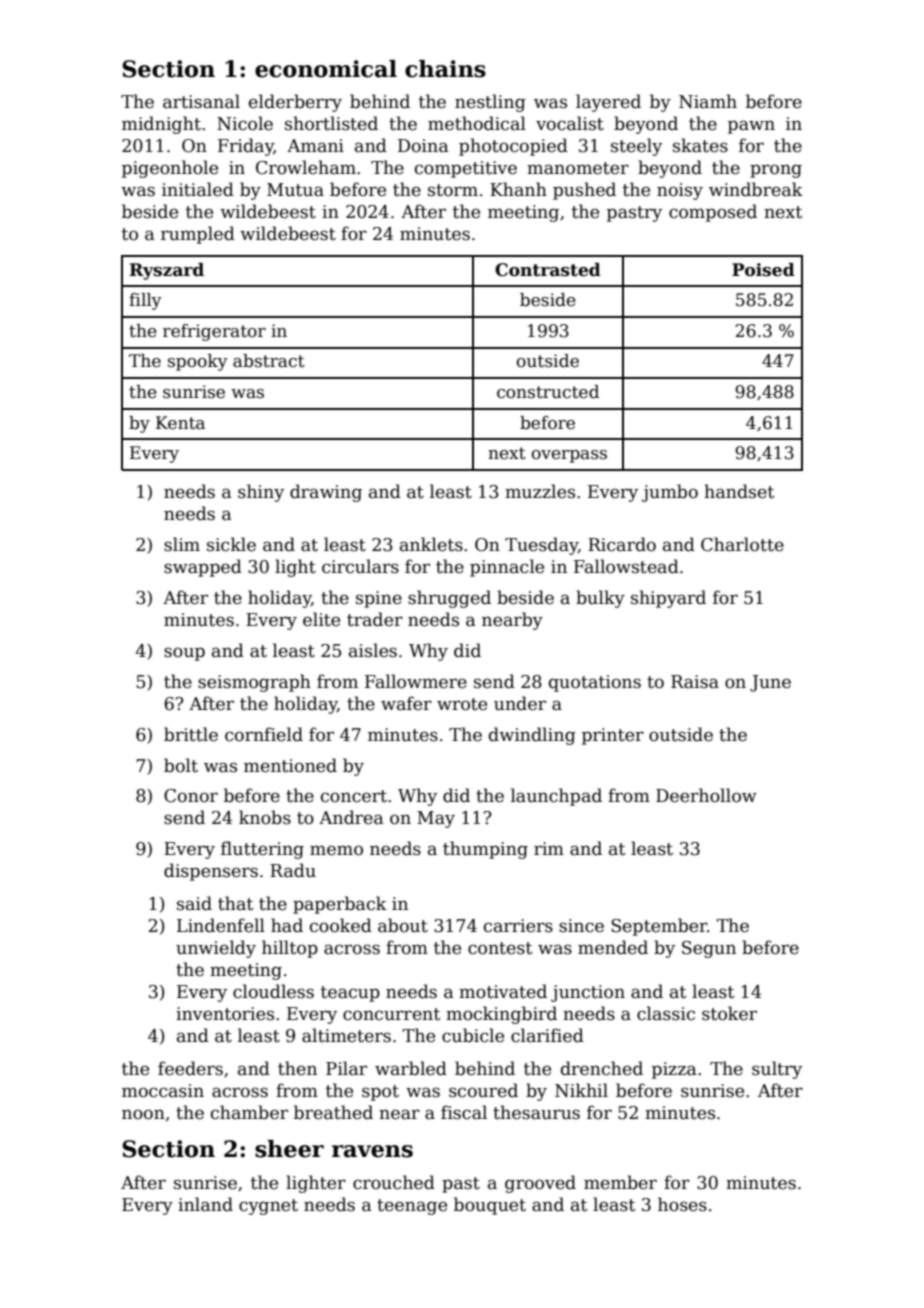 Image resolution: width=924 pixels, height=1308 pixels. What do you see at coordinates (729, 1013) in the document?
I see `stoker` at bounding box center [729, 1013].
